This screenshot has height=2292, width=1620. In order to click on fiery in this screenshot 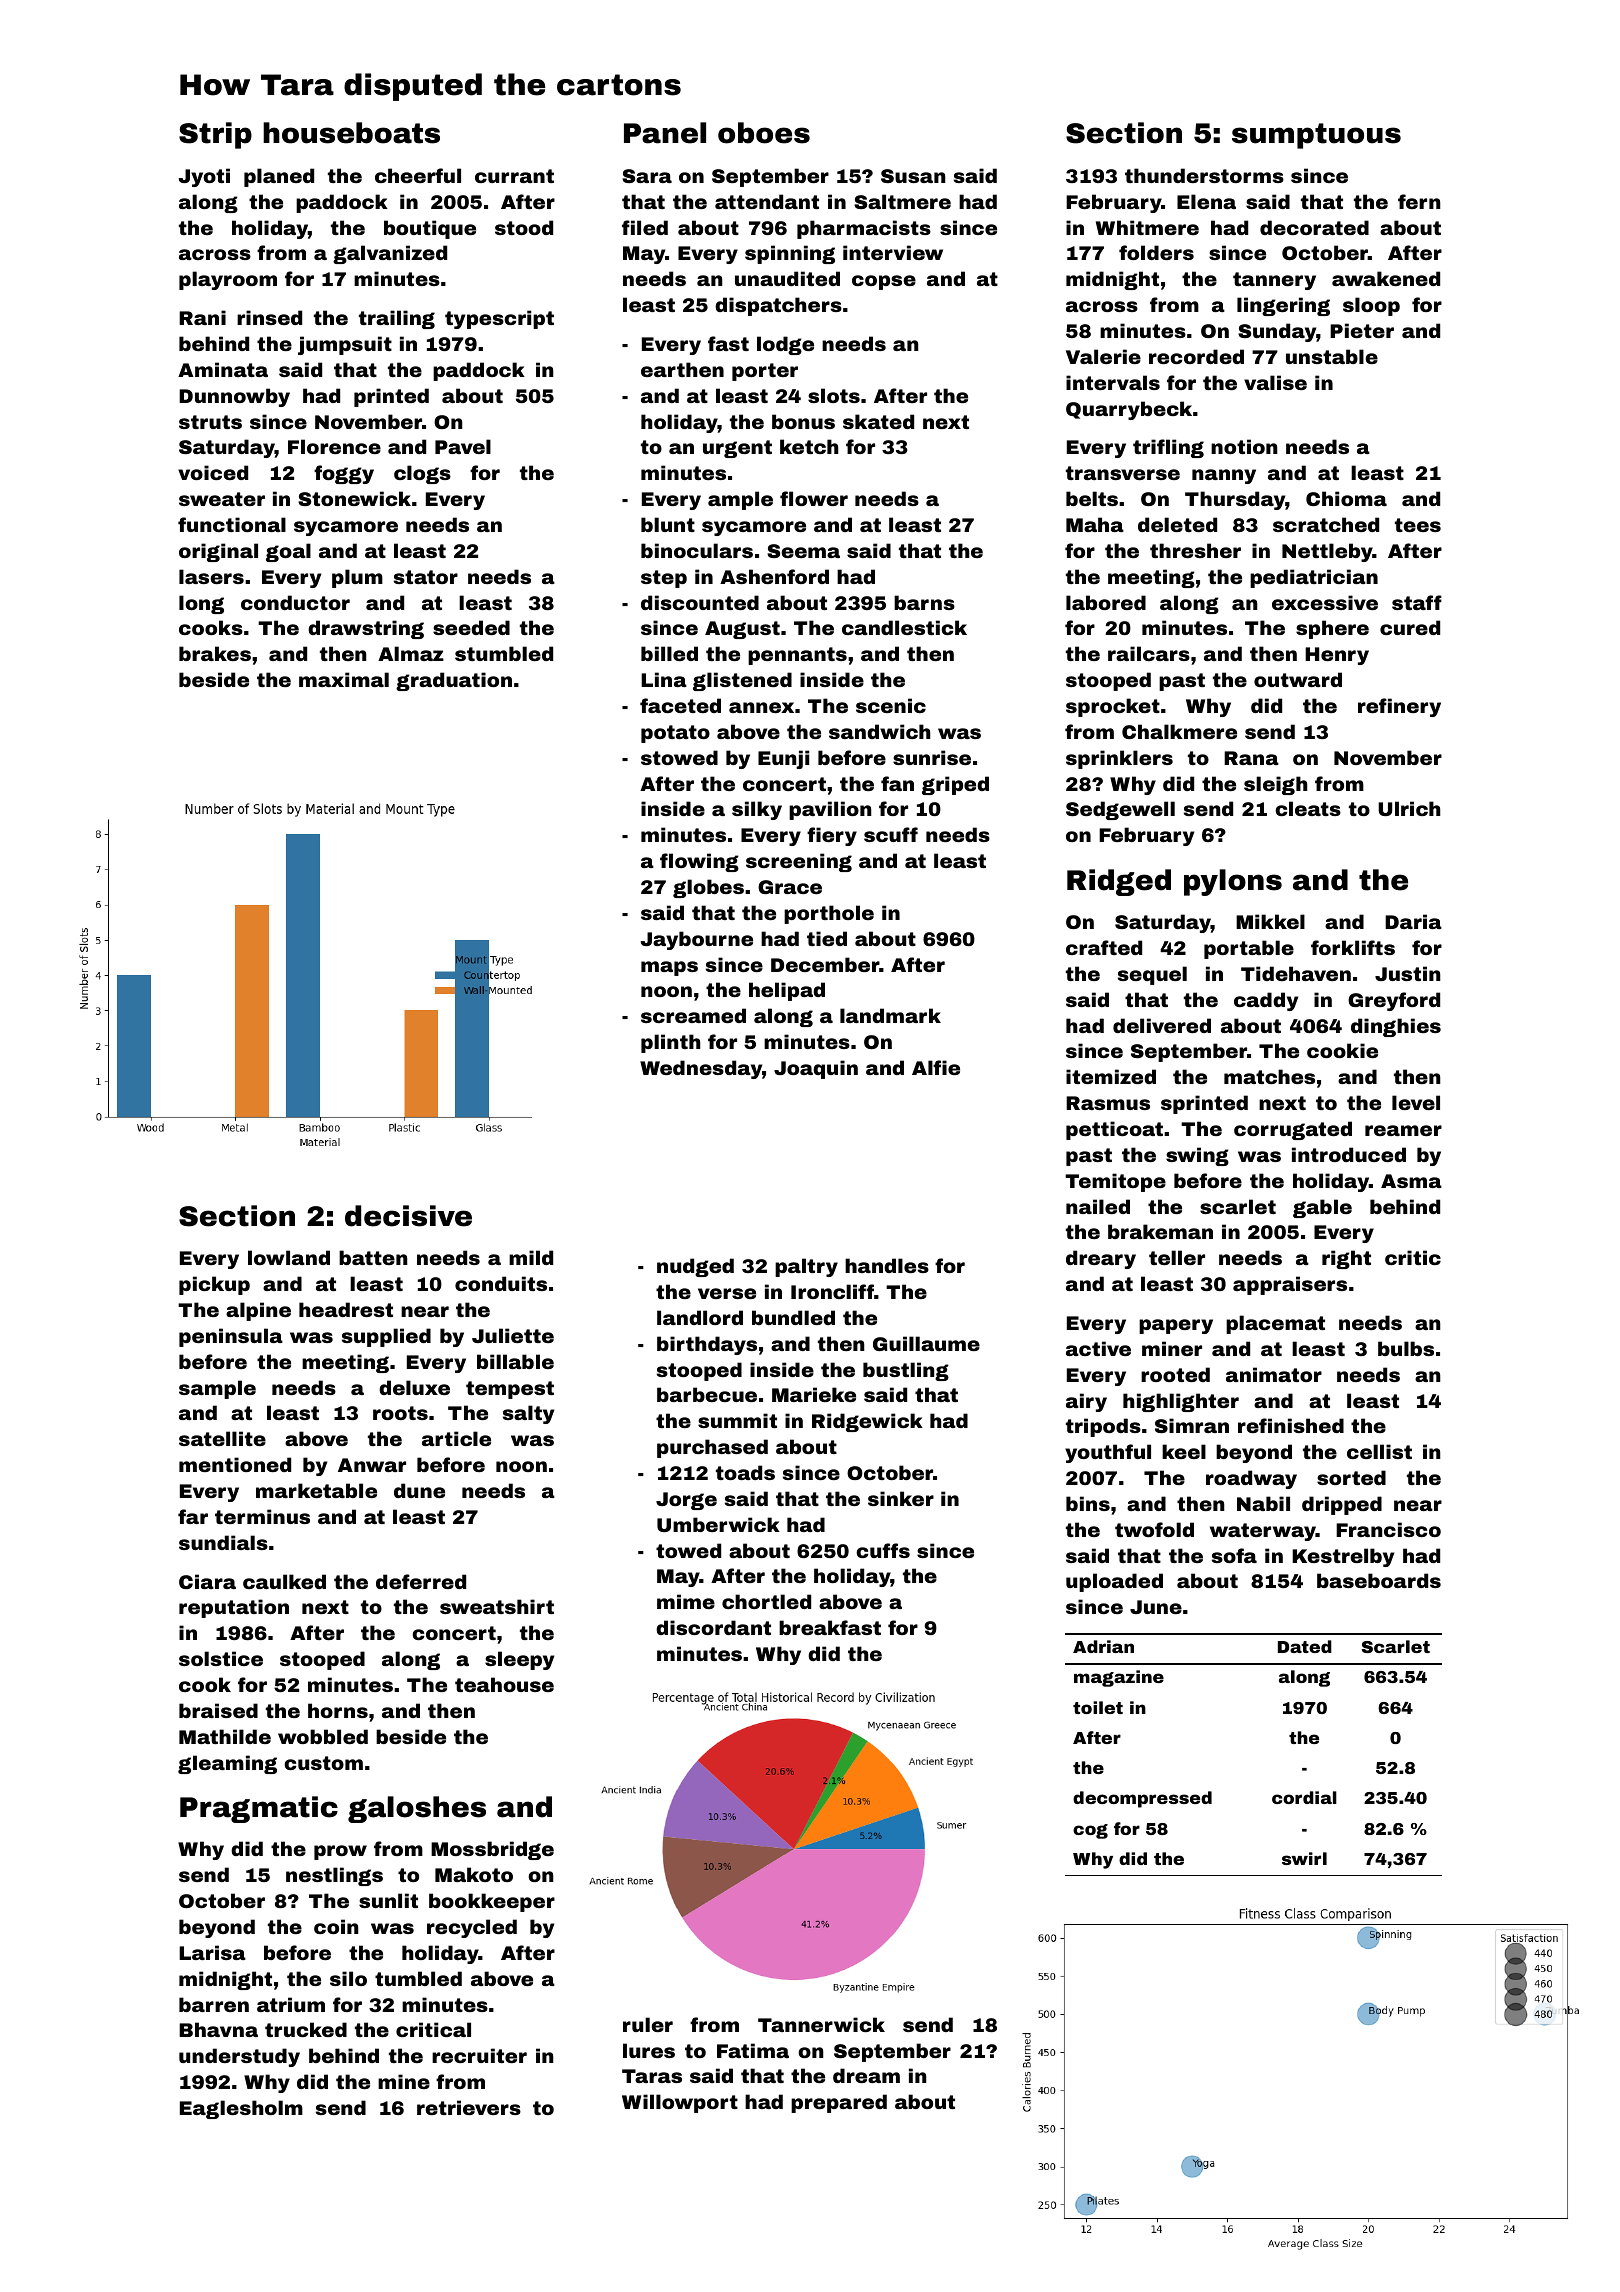, I will do `click(832, 836)`.
